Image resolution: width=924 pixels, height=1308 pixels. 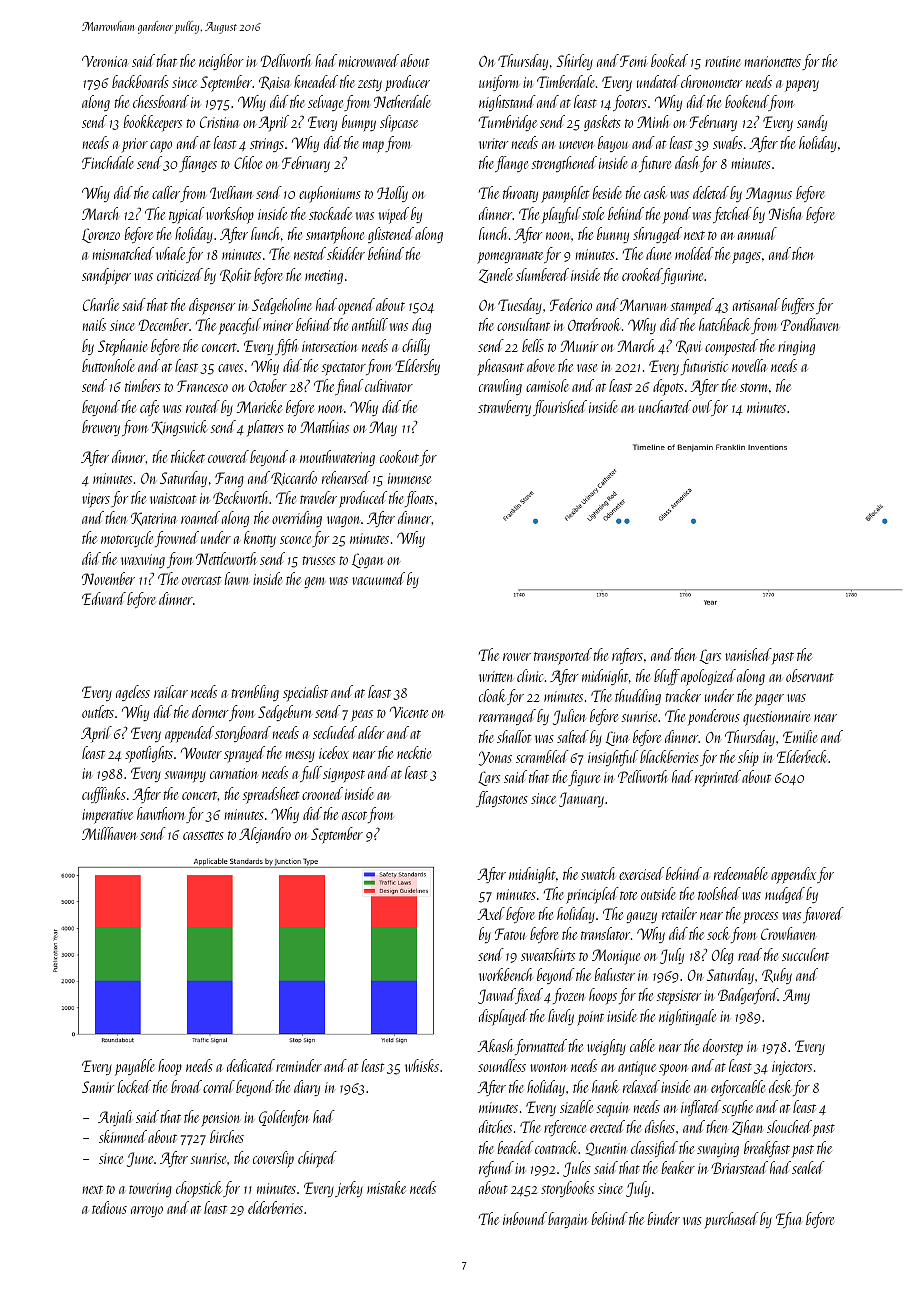 What do you see at coordinates (668, 387) in the screenshot?
I see `depots` at bounding box center [668, 387].
